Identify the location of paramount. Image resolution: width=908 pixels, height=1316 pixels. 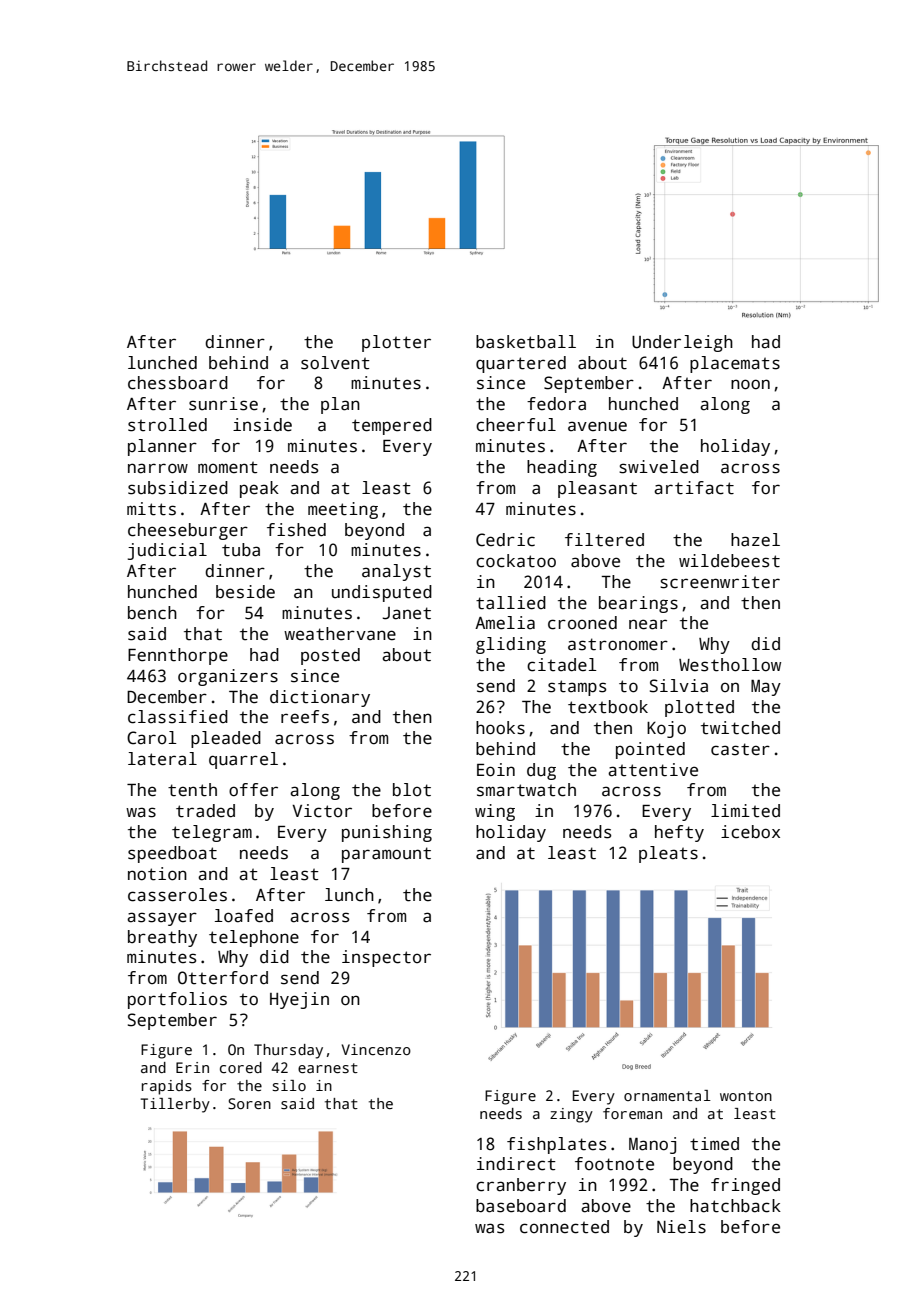
(386, 855).
